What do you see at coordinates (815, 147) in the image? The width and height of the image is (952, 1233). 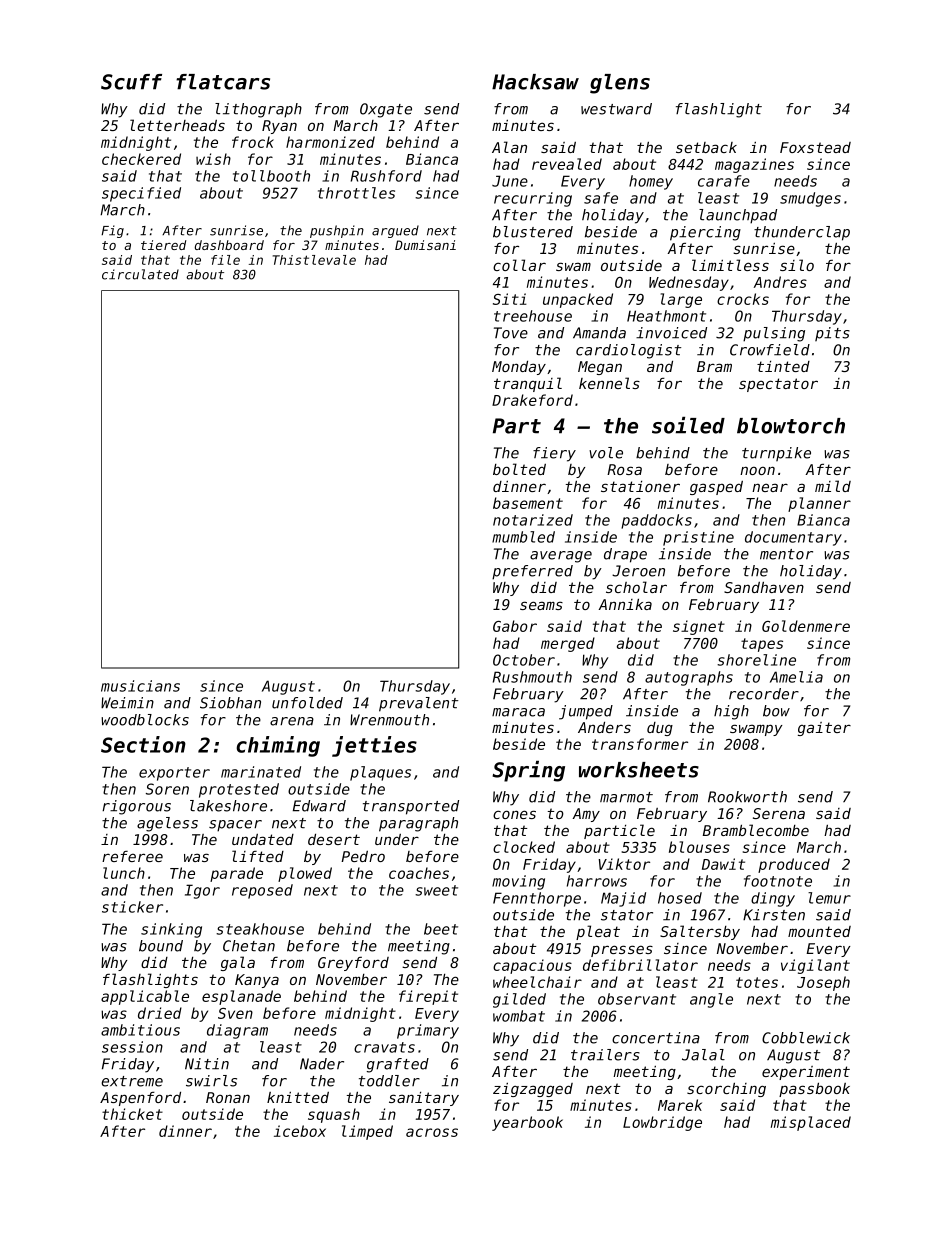 I see `Foxstead` at bounding box center [815, 147].
